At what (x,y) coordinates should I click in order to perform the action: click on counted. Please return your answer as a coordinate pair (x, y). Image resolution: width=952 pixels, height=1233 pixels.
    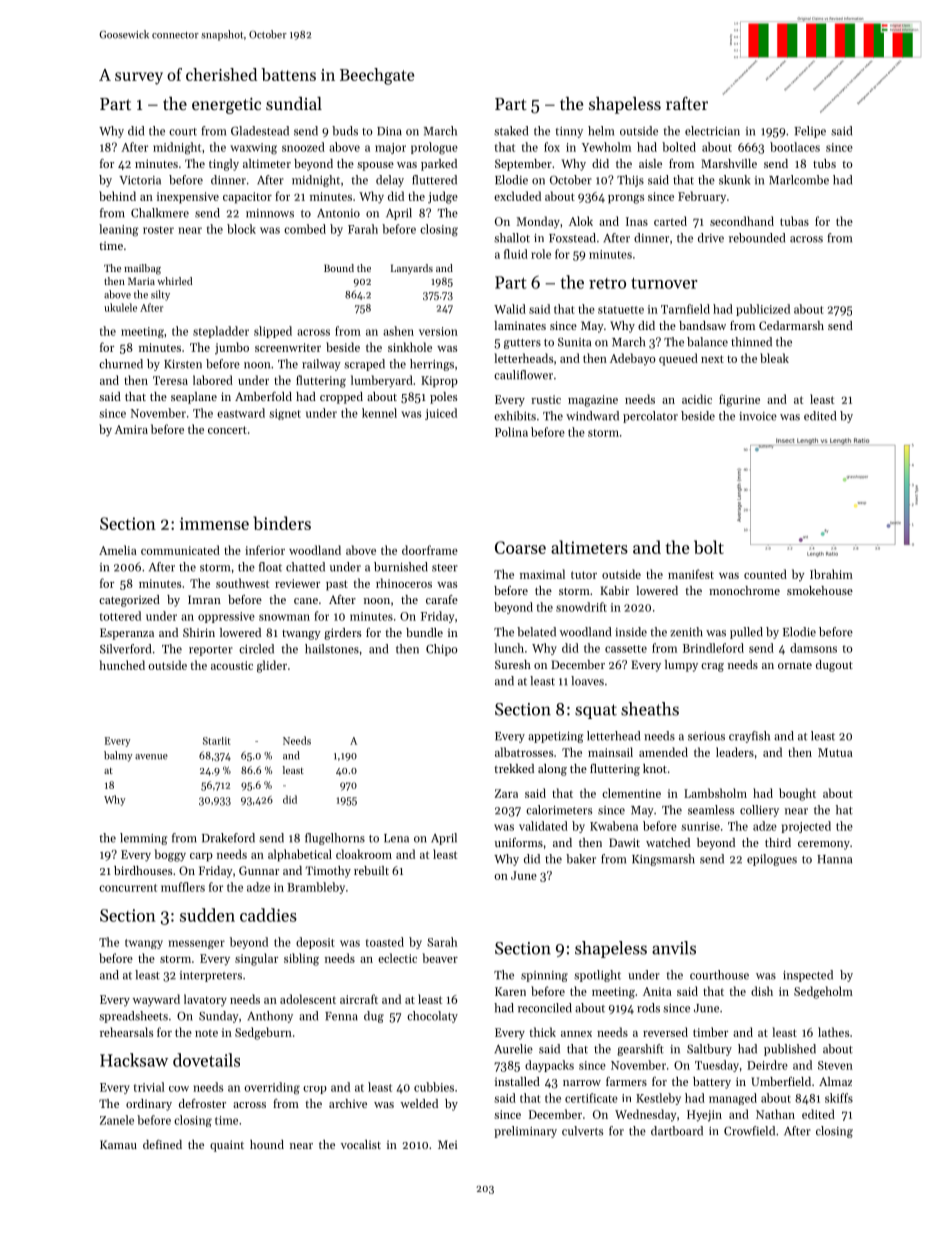
    Looking at the image, I should click on (765, 574).
